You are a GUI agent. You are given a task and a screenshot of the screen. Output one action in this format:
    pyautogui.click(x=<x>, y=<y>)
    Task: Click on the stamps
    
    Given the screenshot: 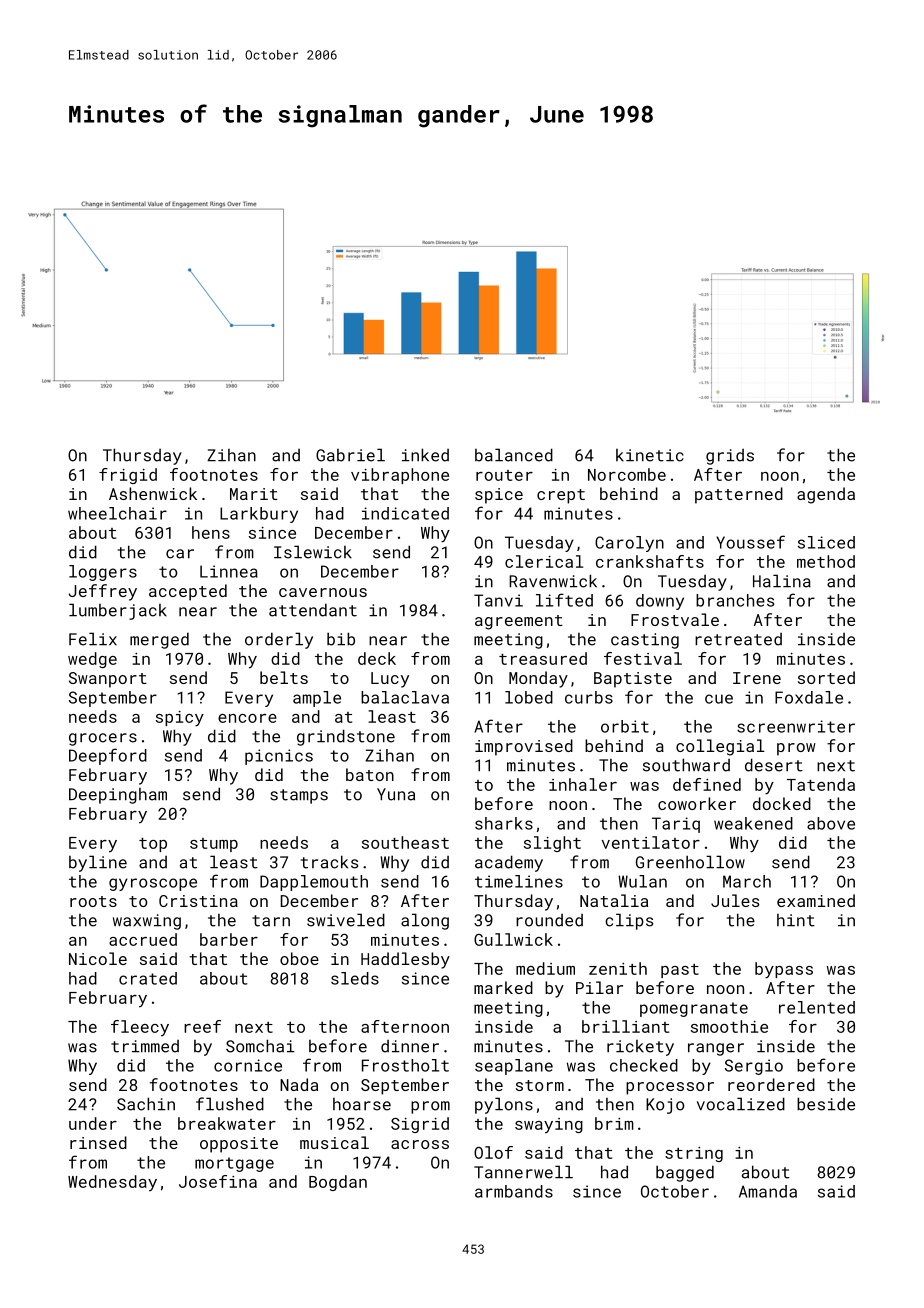 What is the action you would take?
    pyautogui.click(x=299, y=796)
